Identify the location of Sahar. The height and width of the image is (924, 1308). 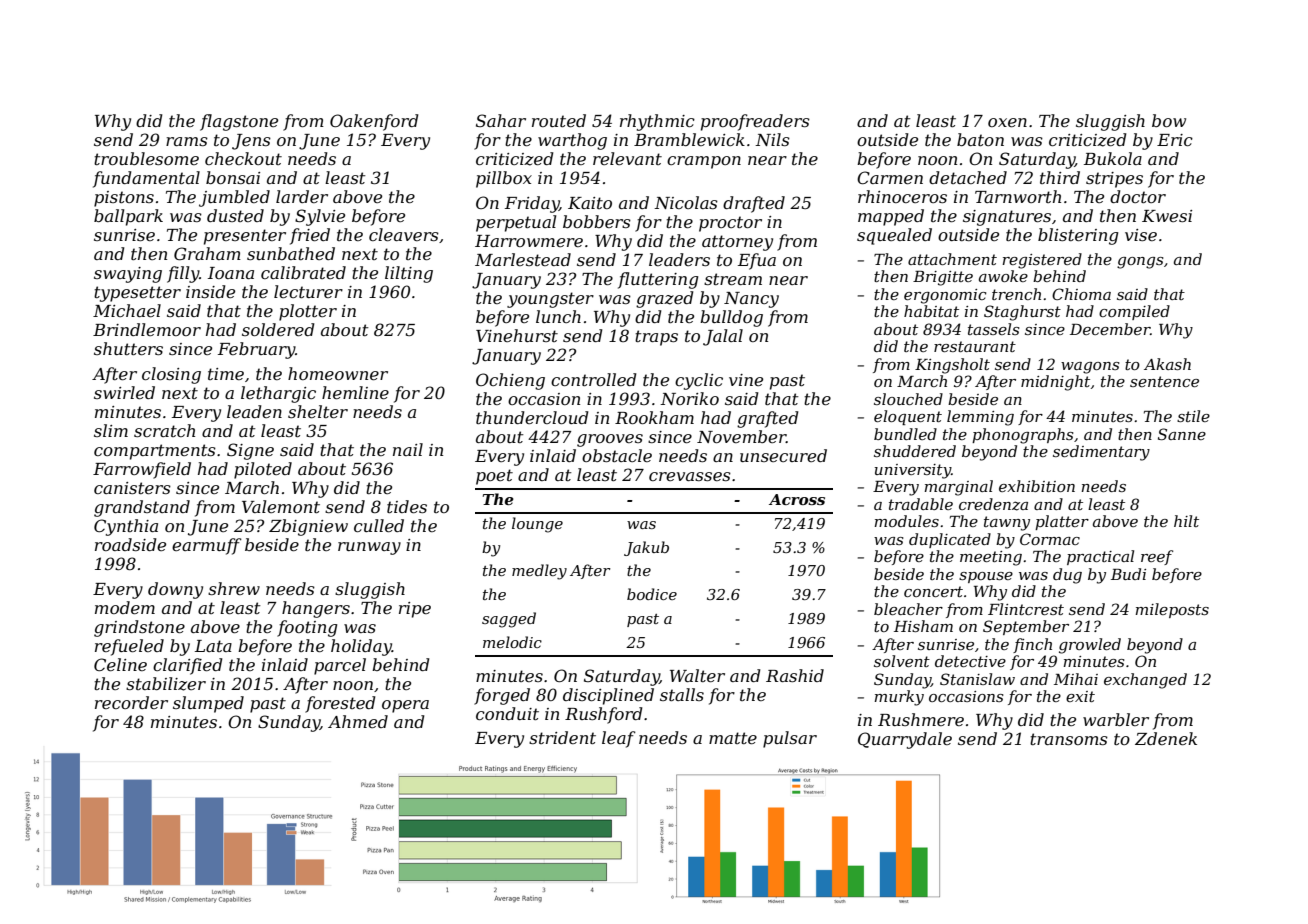
(501, 120).
